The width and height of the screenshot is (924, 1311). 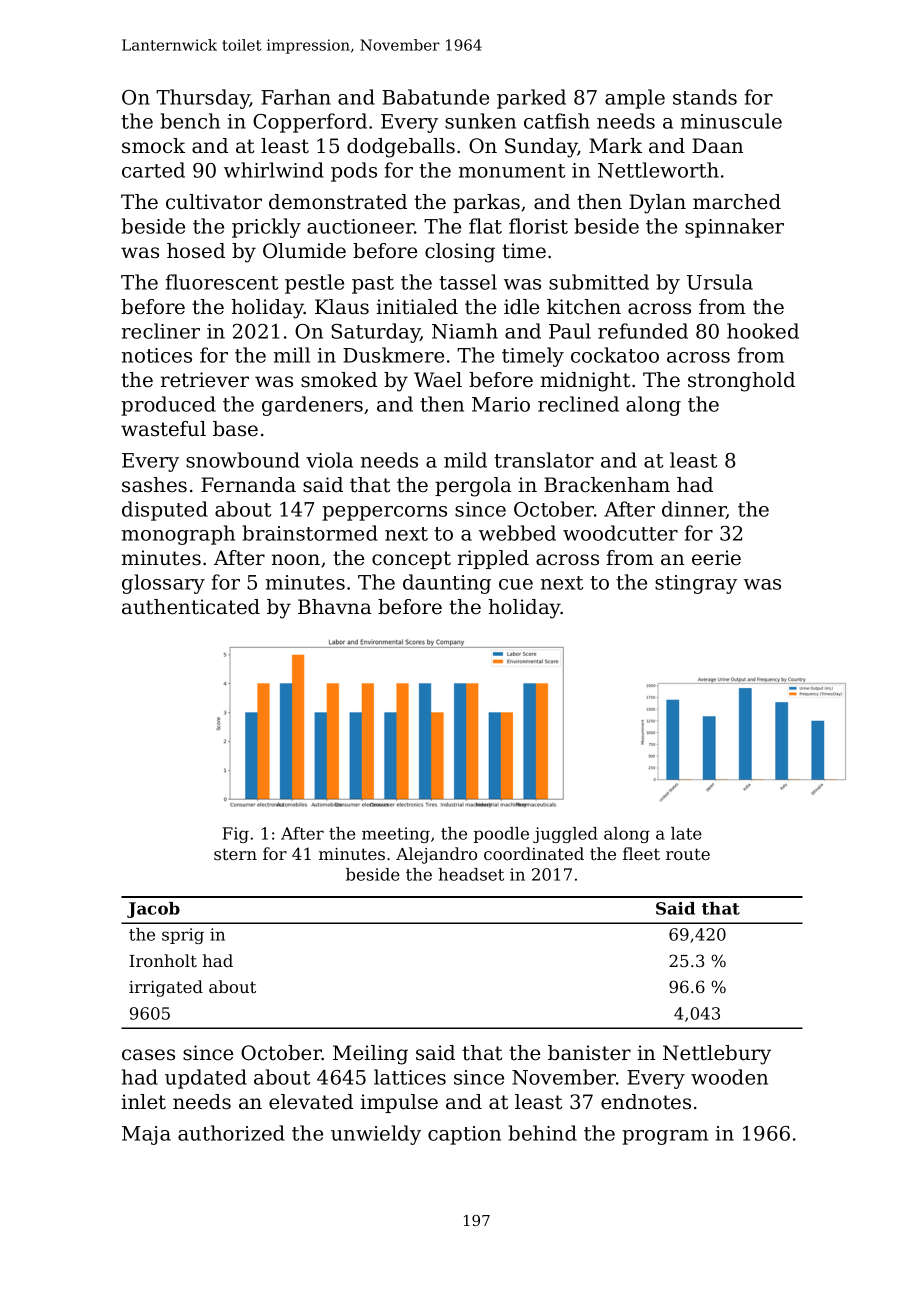 I want to click on Maja, so click(x=146, y=1135).
